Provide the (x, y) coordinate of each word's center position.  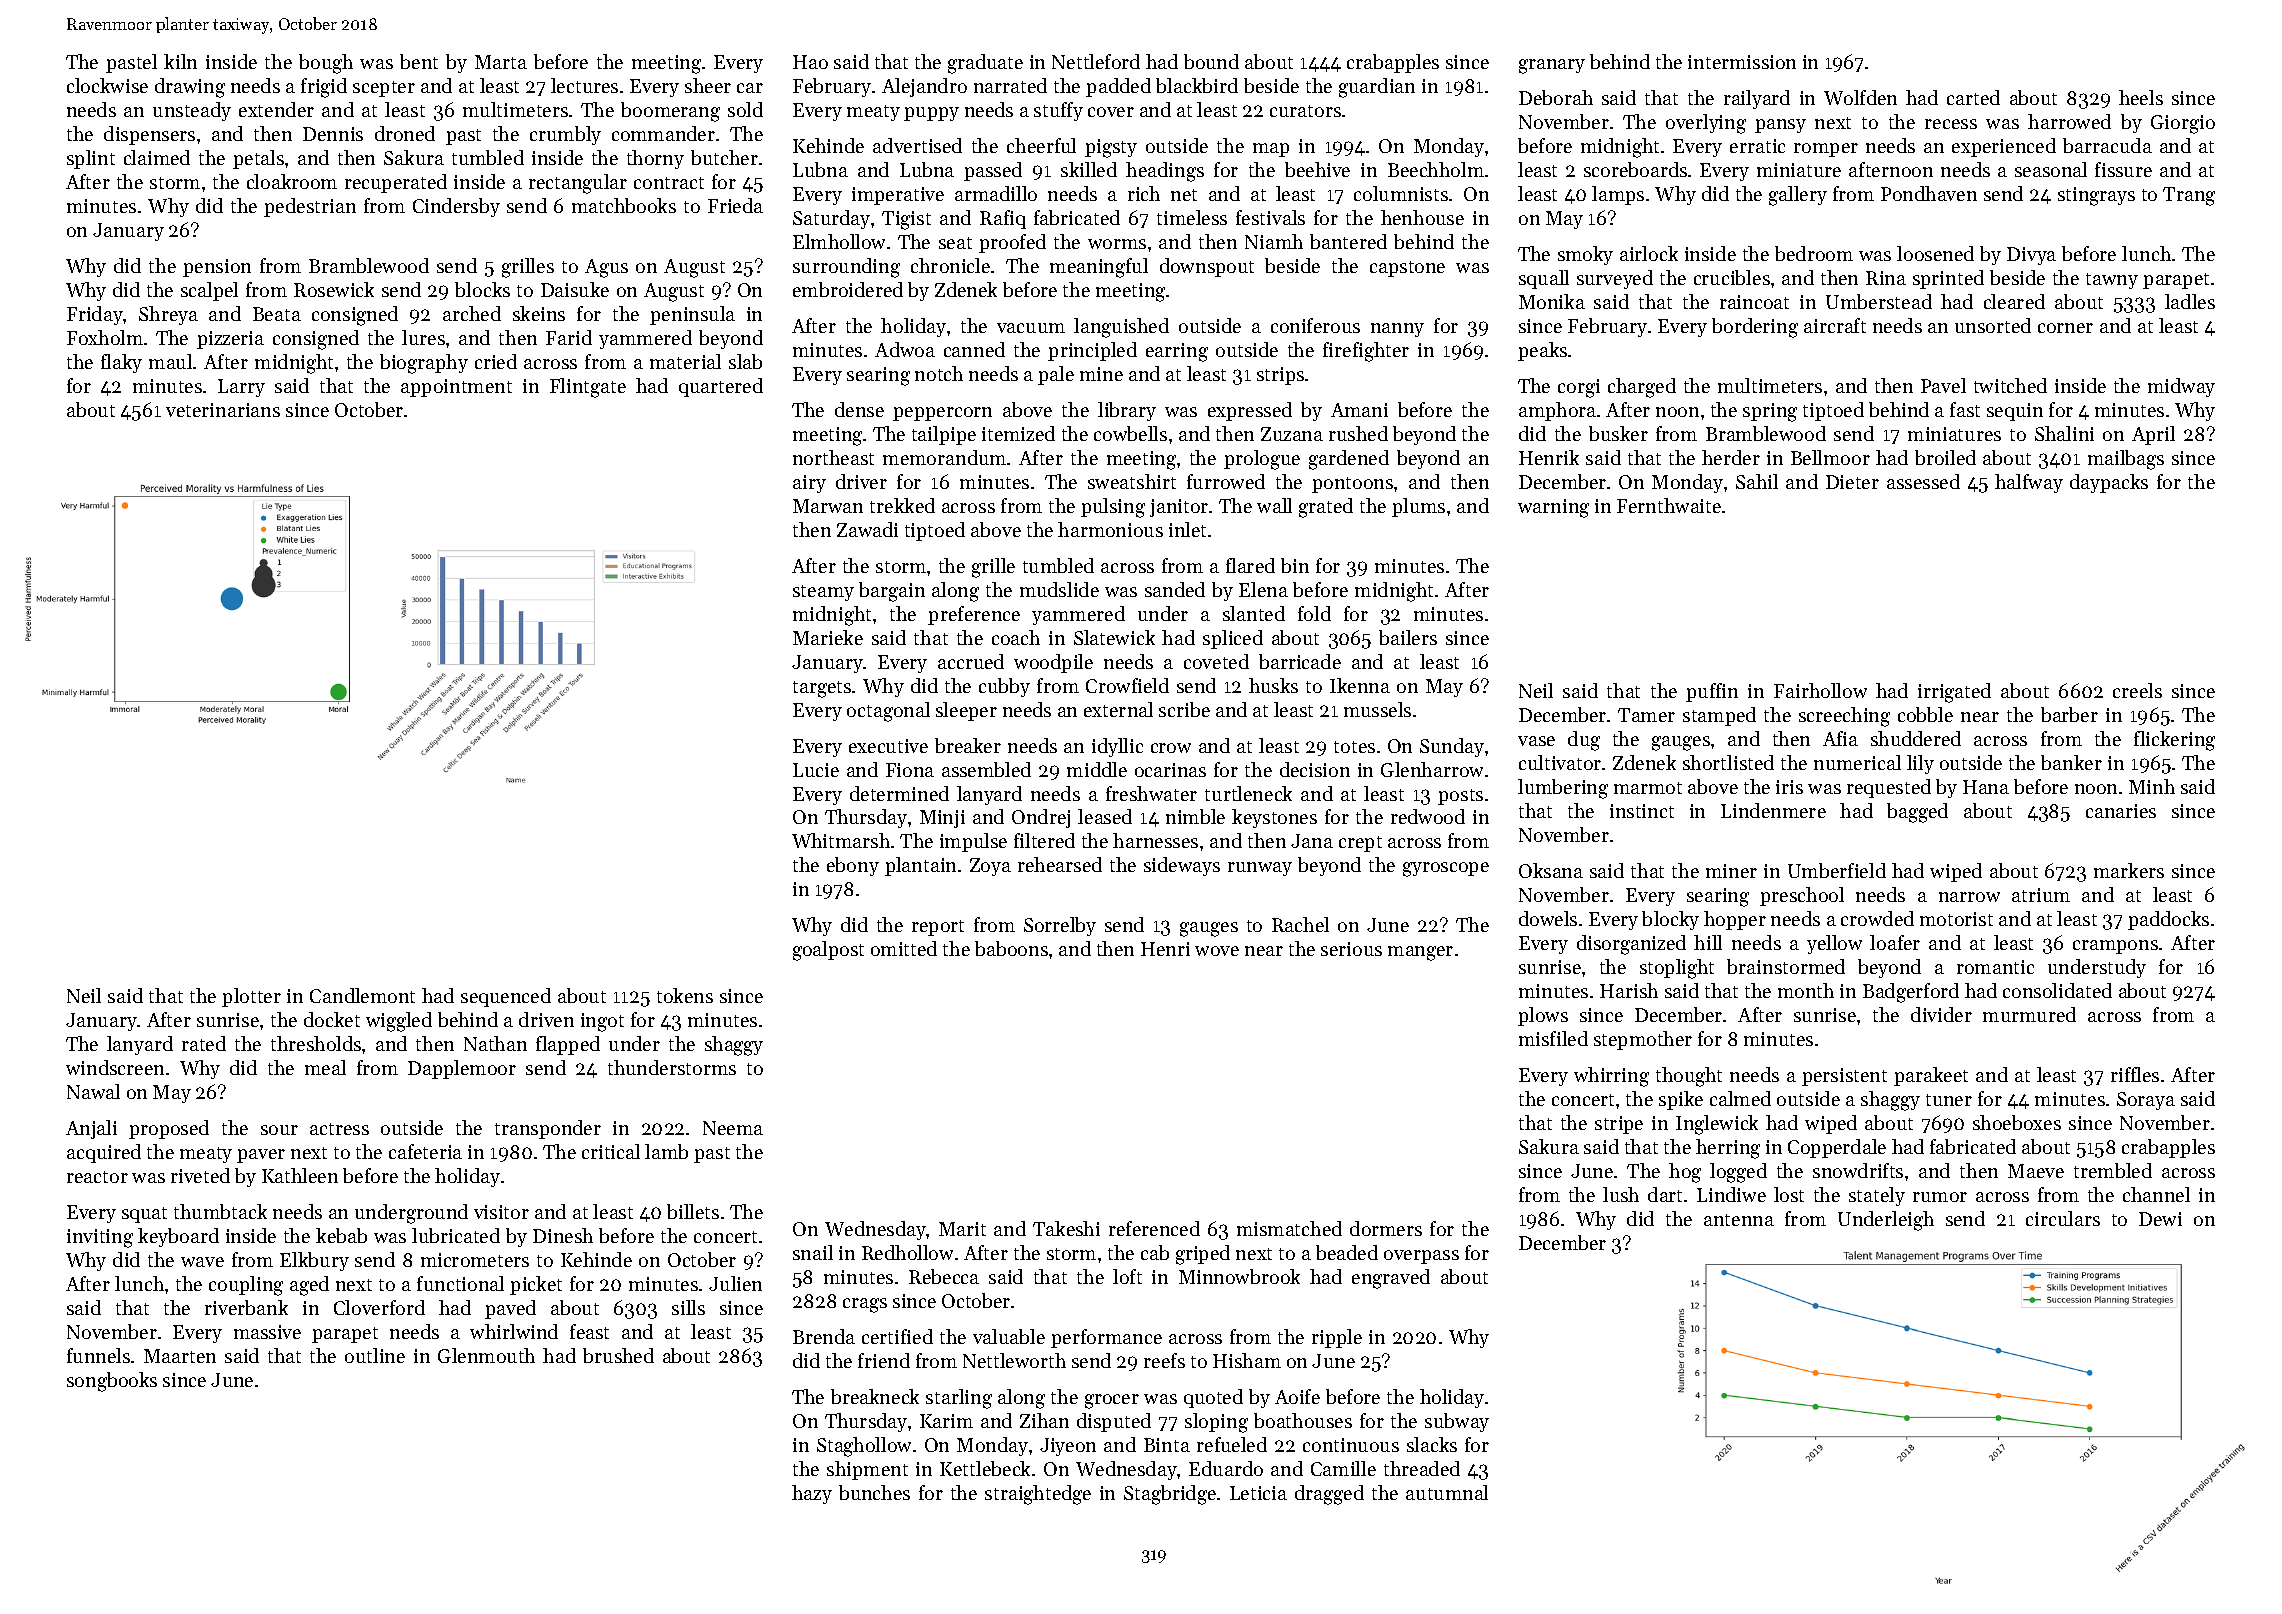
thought (1689, 1077)
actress (339, 1129)
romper (1826, 150)
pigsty (1111, 148)
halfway (2029, 483)
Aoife (1297, 1396)
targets (822, 689)
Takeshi (1066, 1228)
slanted (1254, 613)
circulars (2063, 1218)
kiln (180, 61)
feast (589, 1331)
